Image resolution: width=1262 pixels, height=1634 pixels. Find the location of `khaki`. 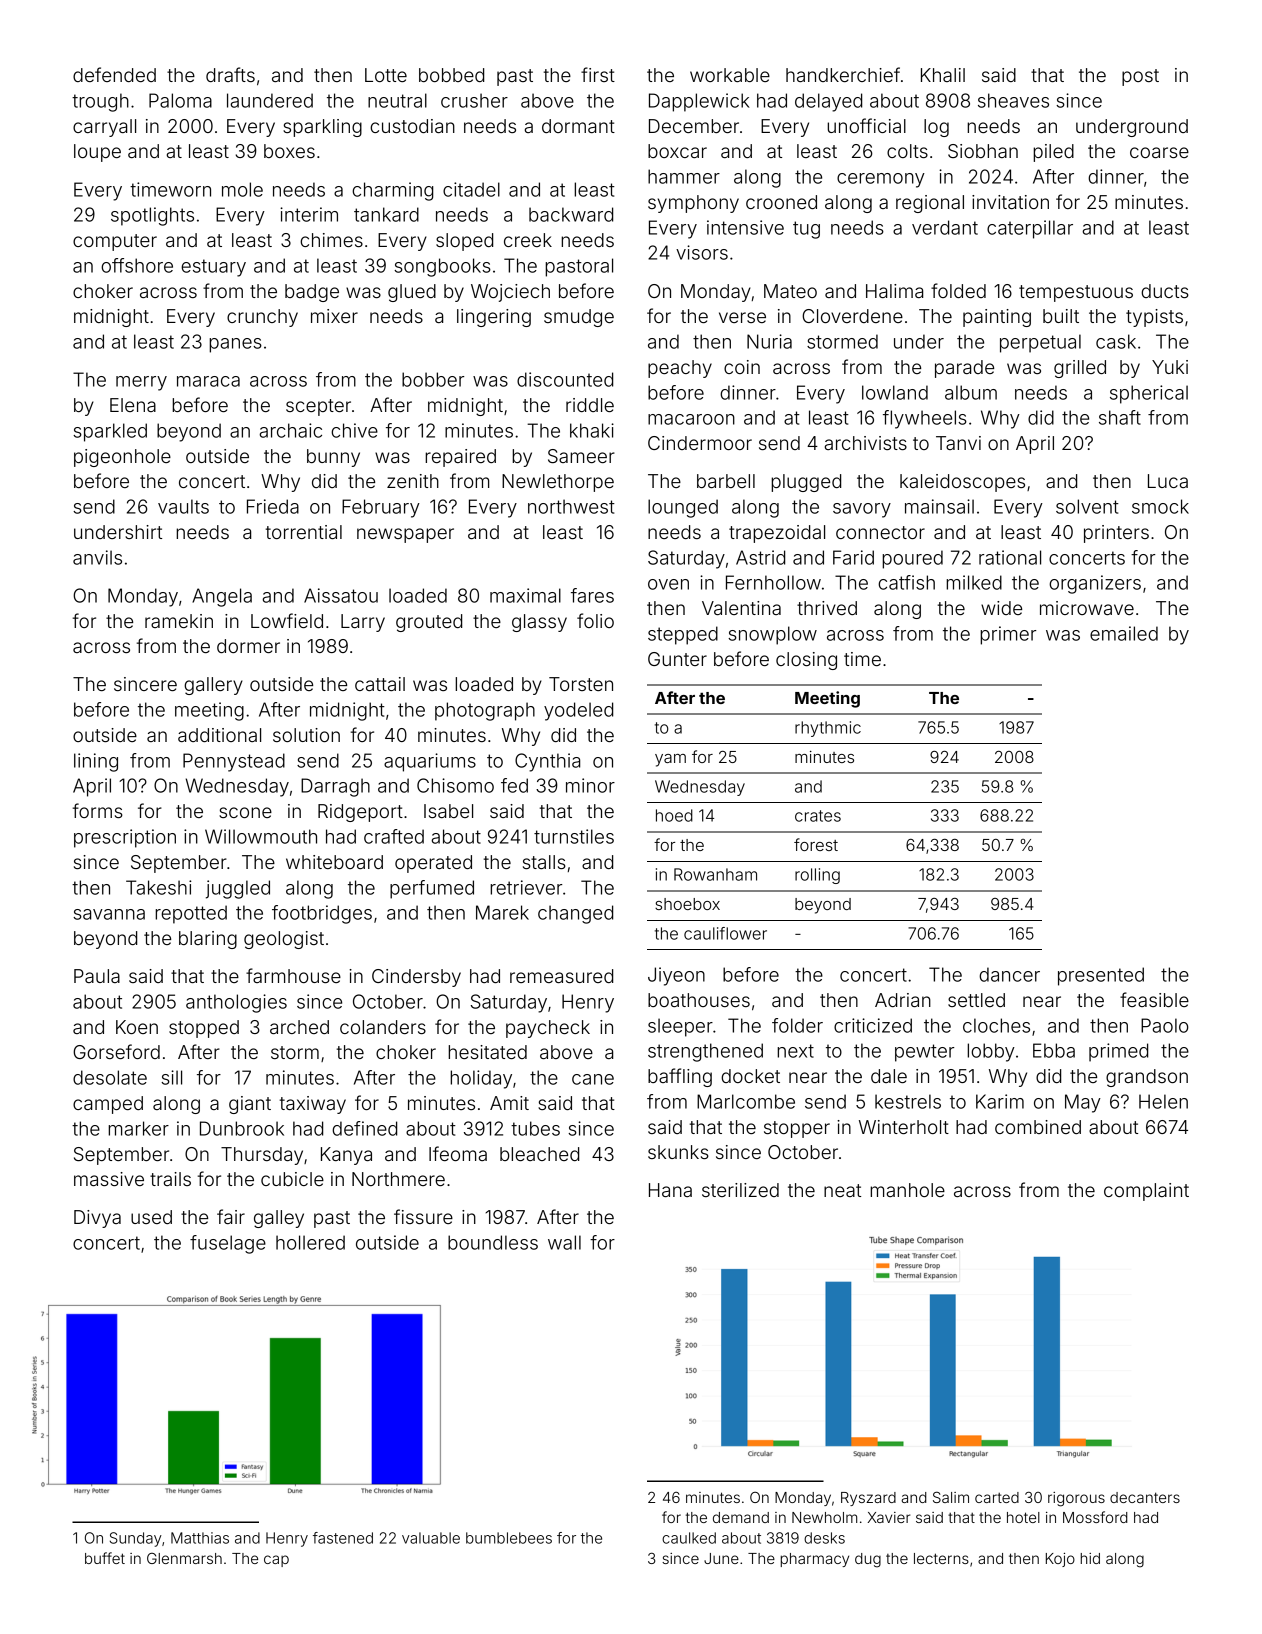

khaki is located at coordinates (592, 430).
